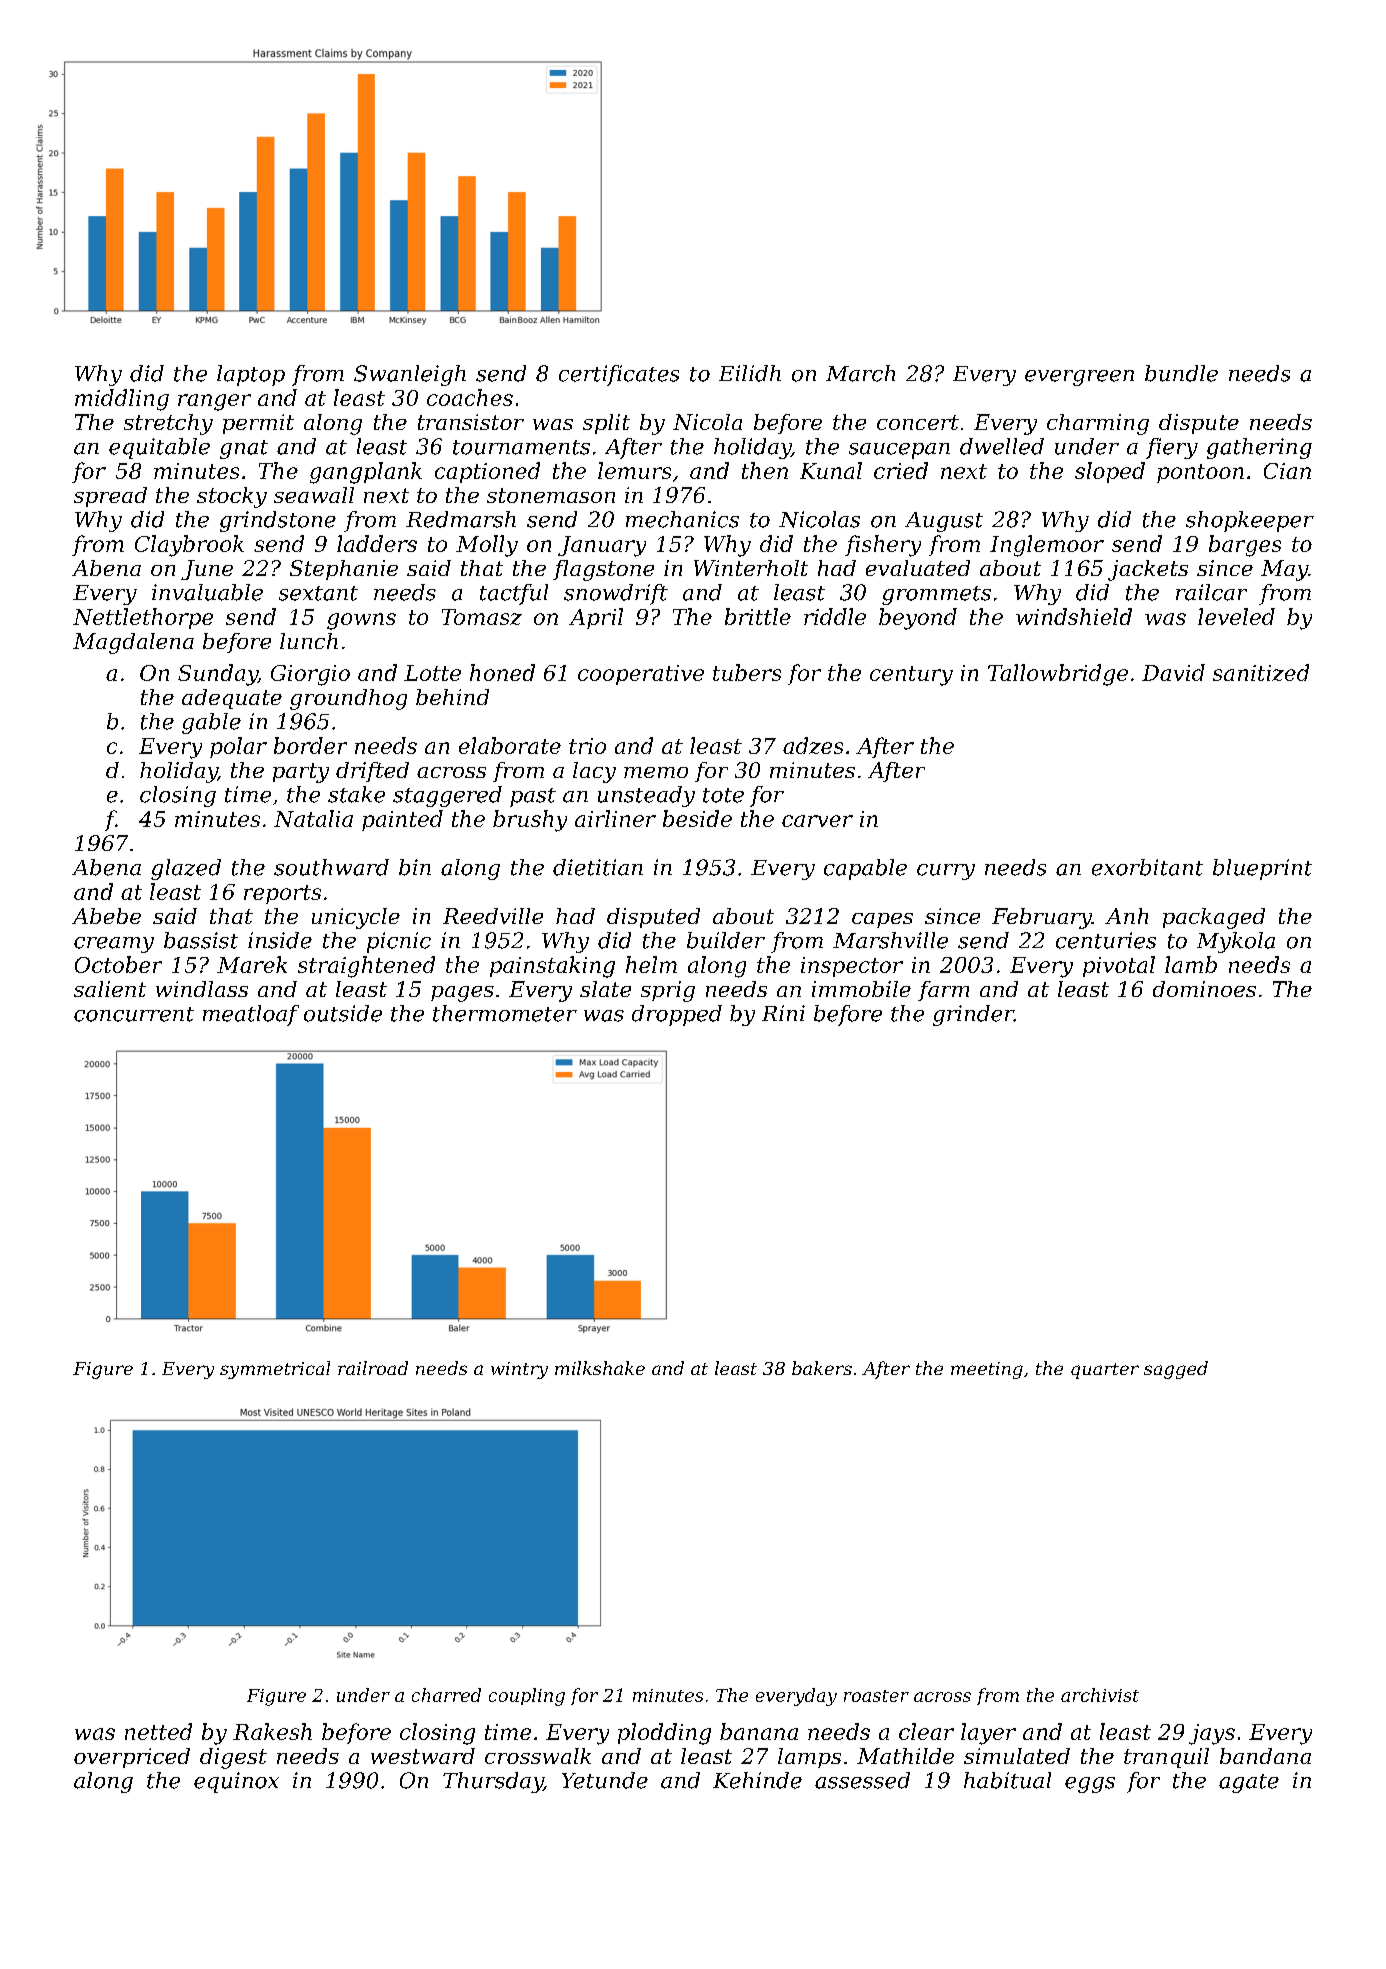  I want to click on charred, so click(446, 1695).
